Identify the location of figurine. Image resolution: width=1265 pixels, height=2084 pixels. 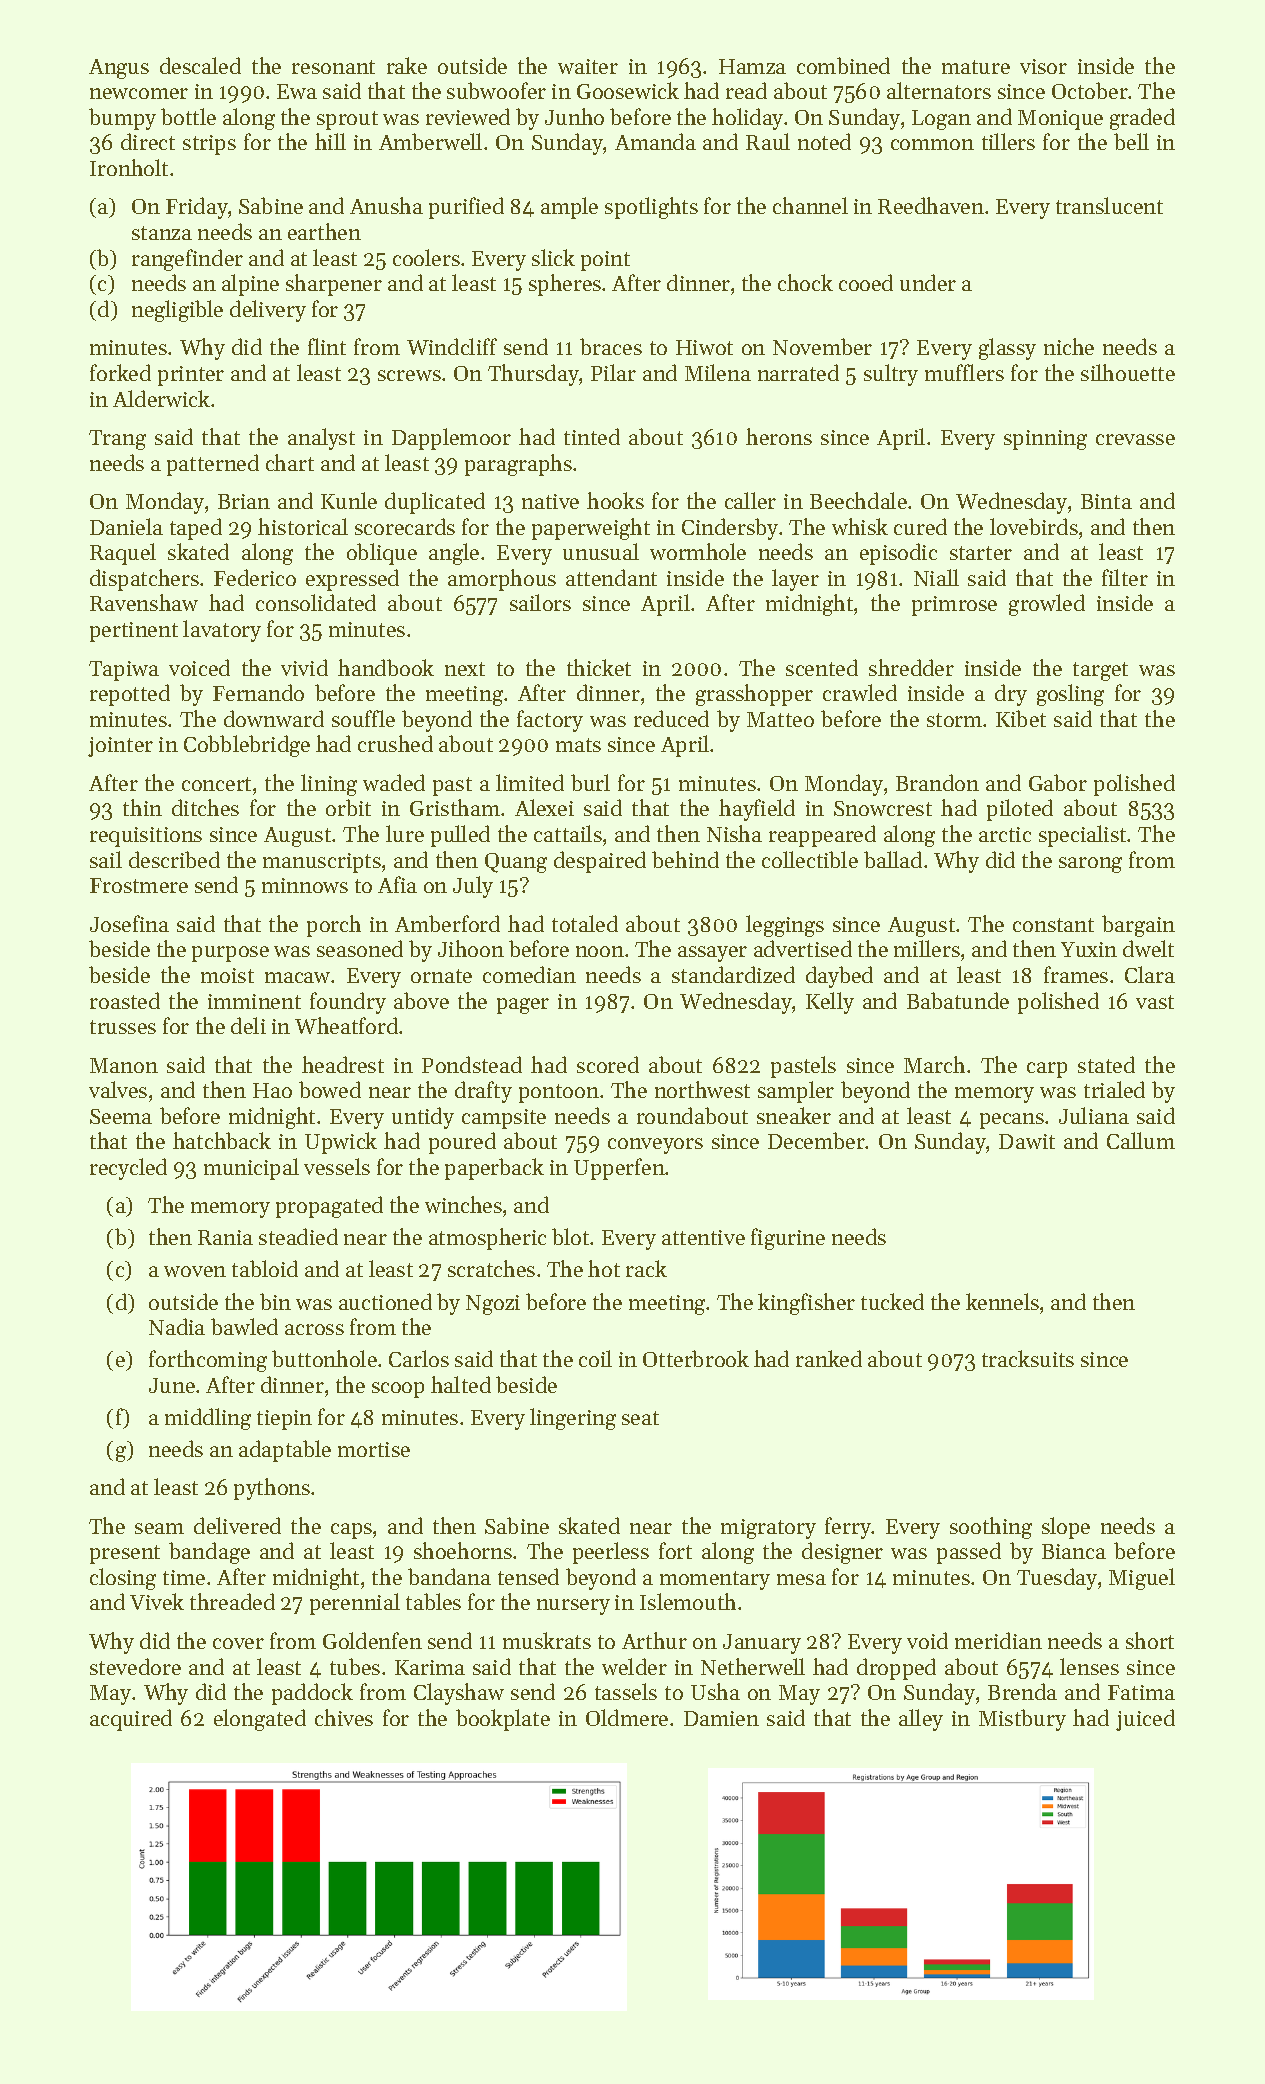
(788, 1239).
